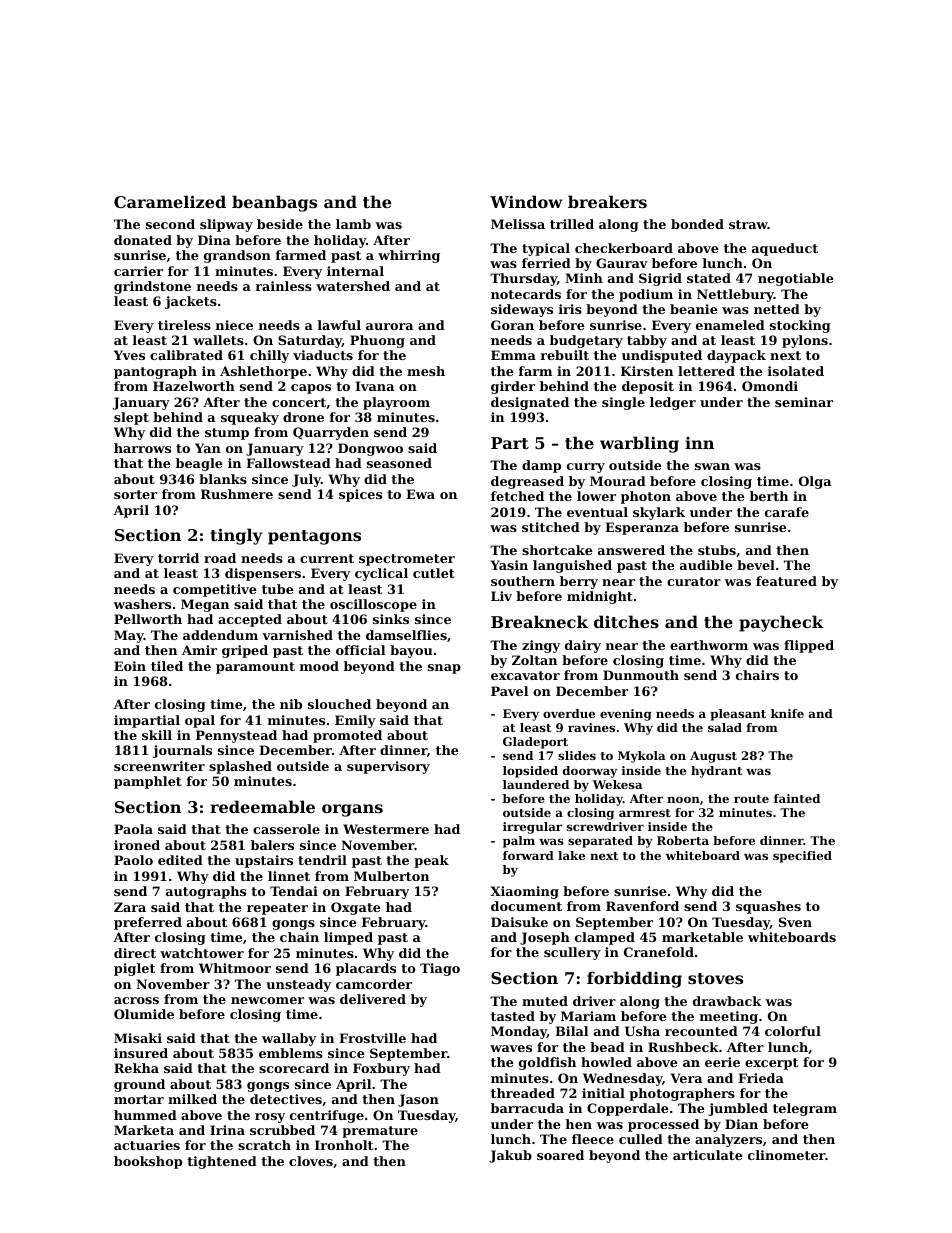  Describe the element at coordinates (796, 279) in the screenshot. I see `negotiable` at that location.
